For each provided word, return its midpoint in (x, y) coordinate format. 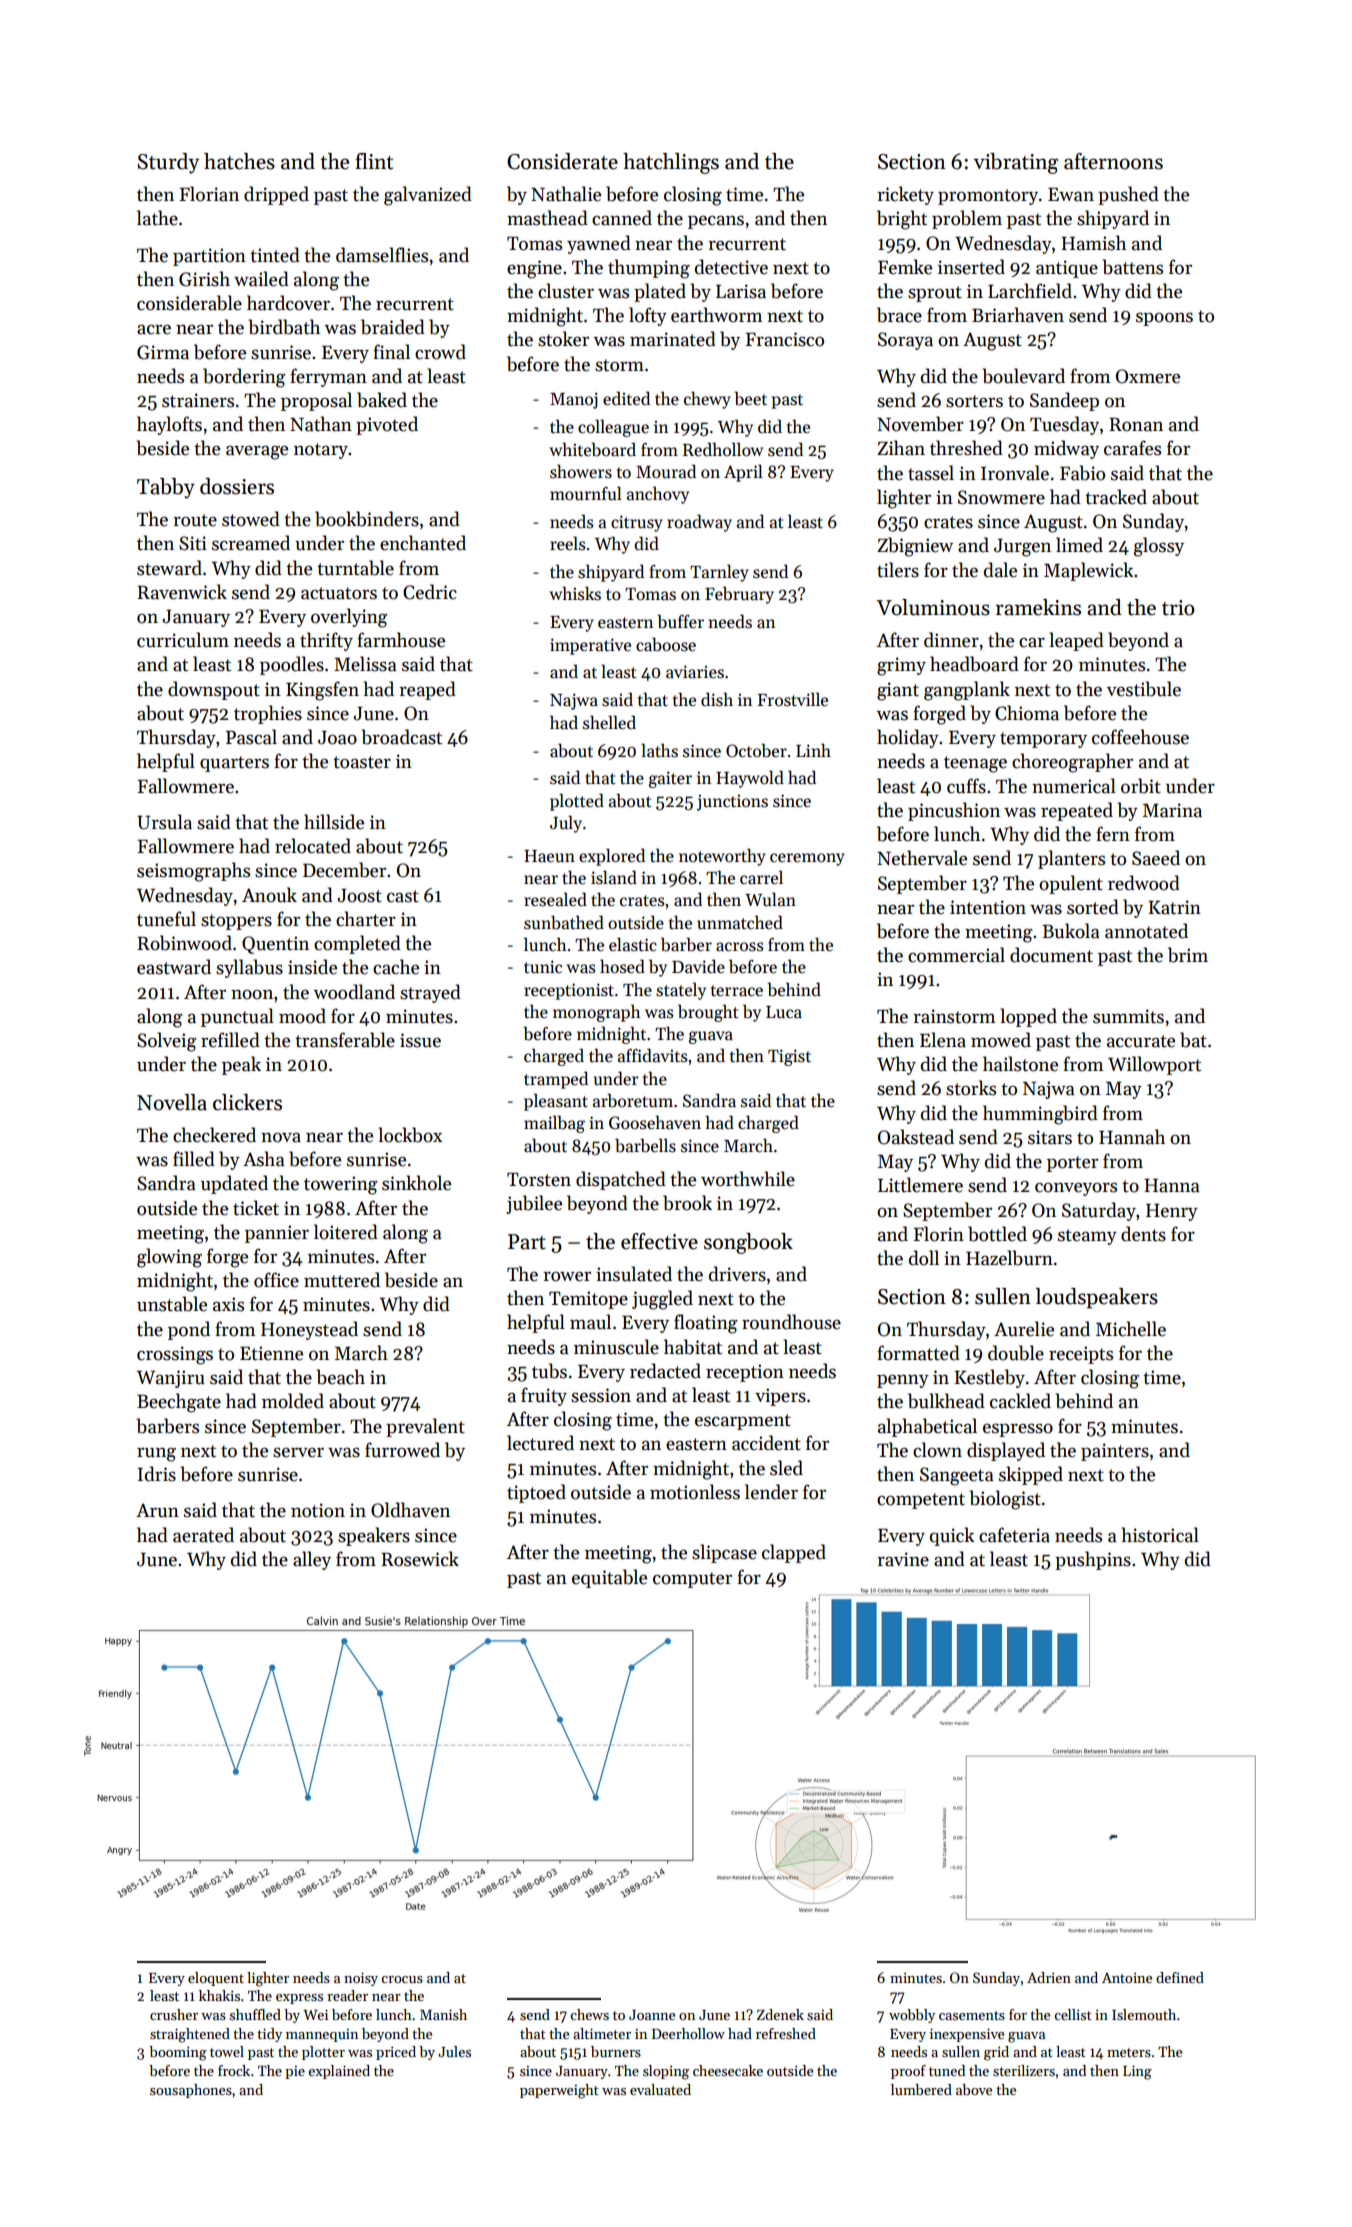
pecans (716, 222)
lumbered (921, 2089)
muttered (342, 1280)
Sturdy (168, 163)
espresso (1018, 1430)
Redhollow (723, 449)
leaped (1076, 641)
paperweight (559, 2091)
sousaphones (191, 2091)
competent (921, 1501)
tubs (549, 1371)
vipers (780, 1397)
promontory (988, 197)
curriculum (183, 640)
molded (293, 1401)
